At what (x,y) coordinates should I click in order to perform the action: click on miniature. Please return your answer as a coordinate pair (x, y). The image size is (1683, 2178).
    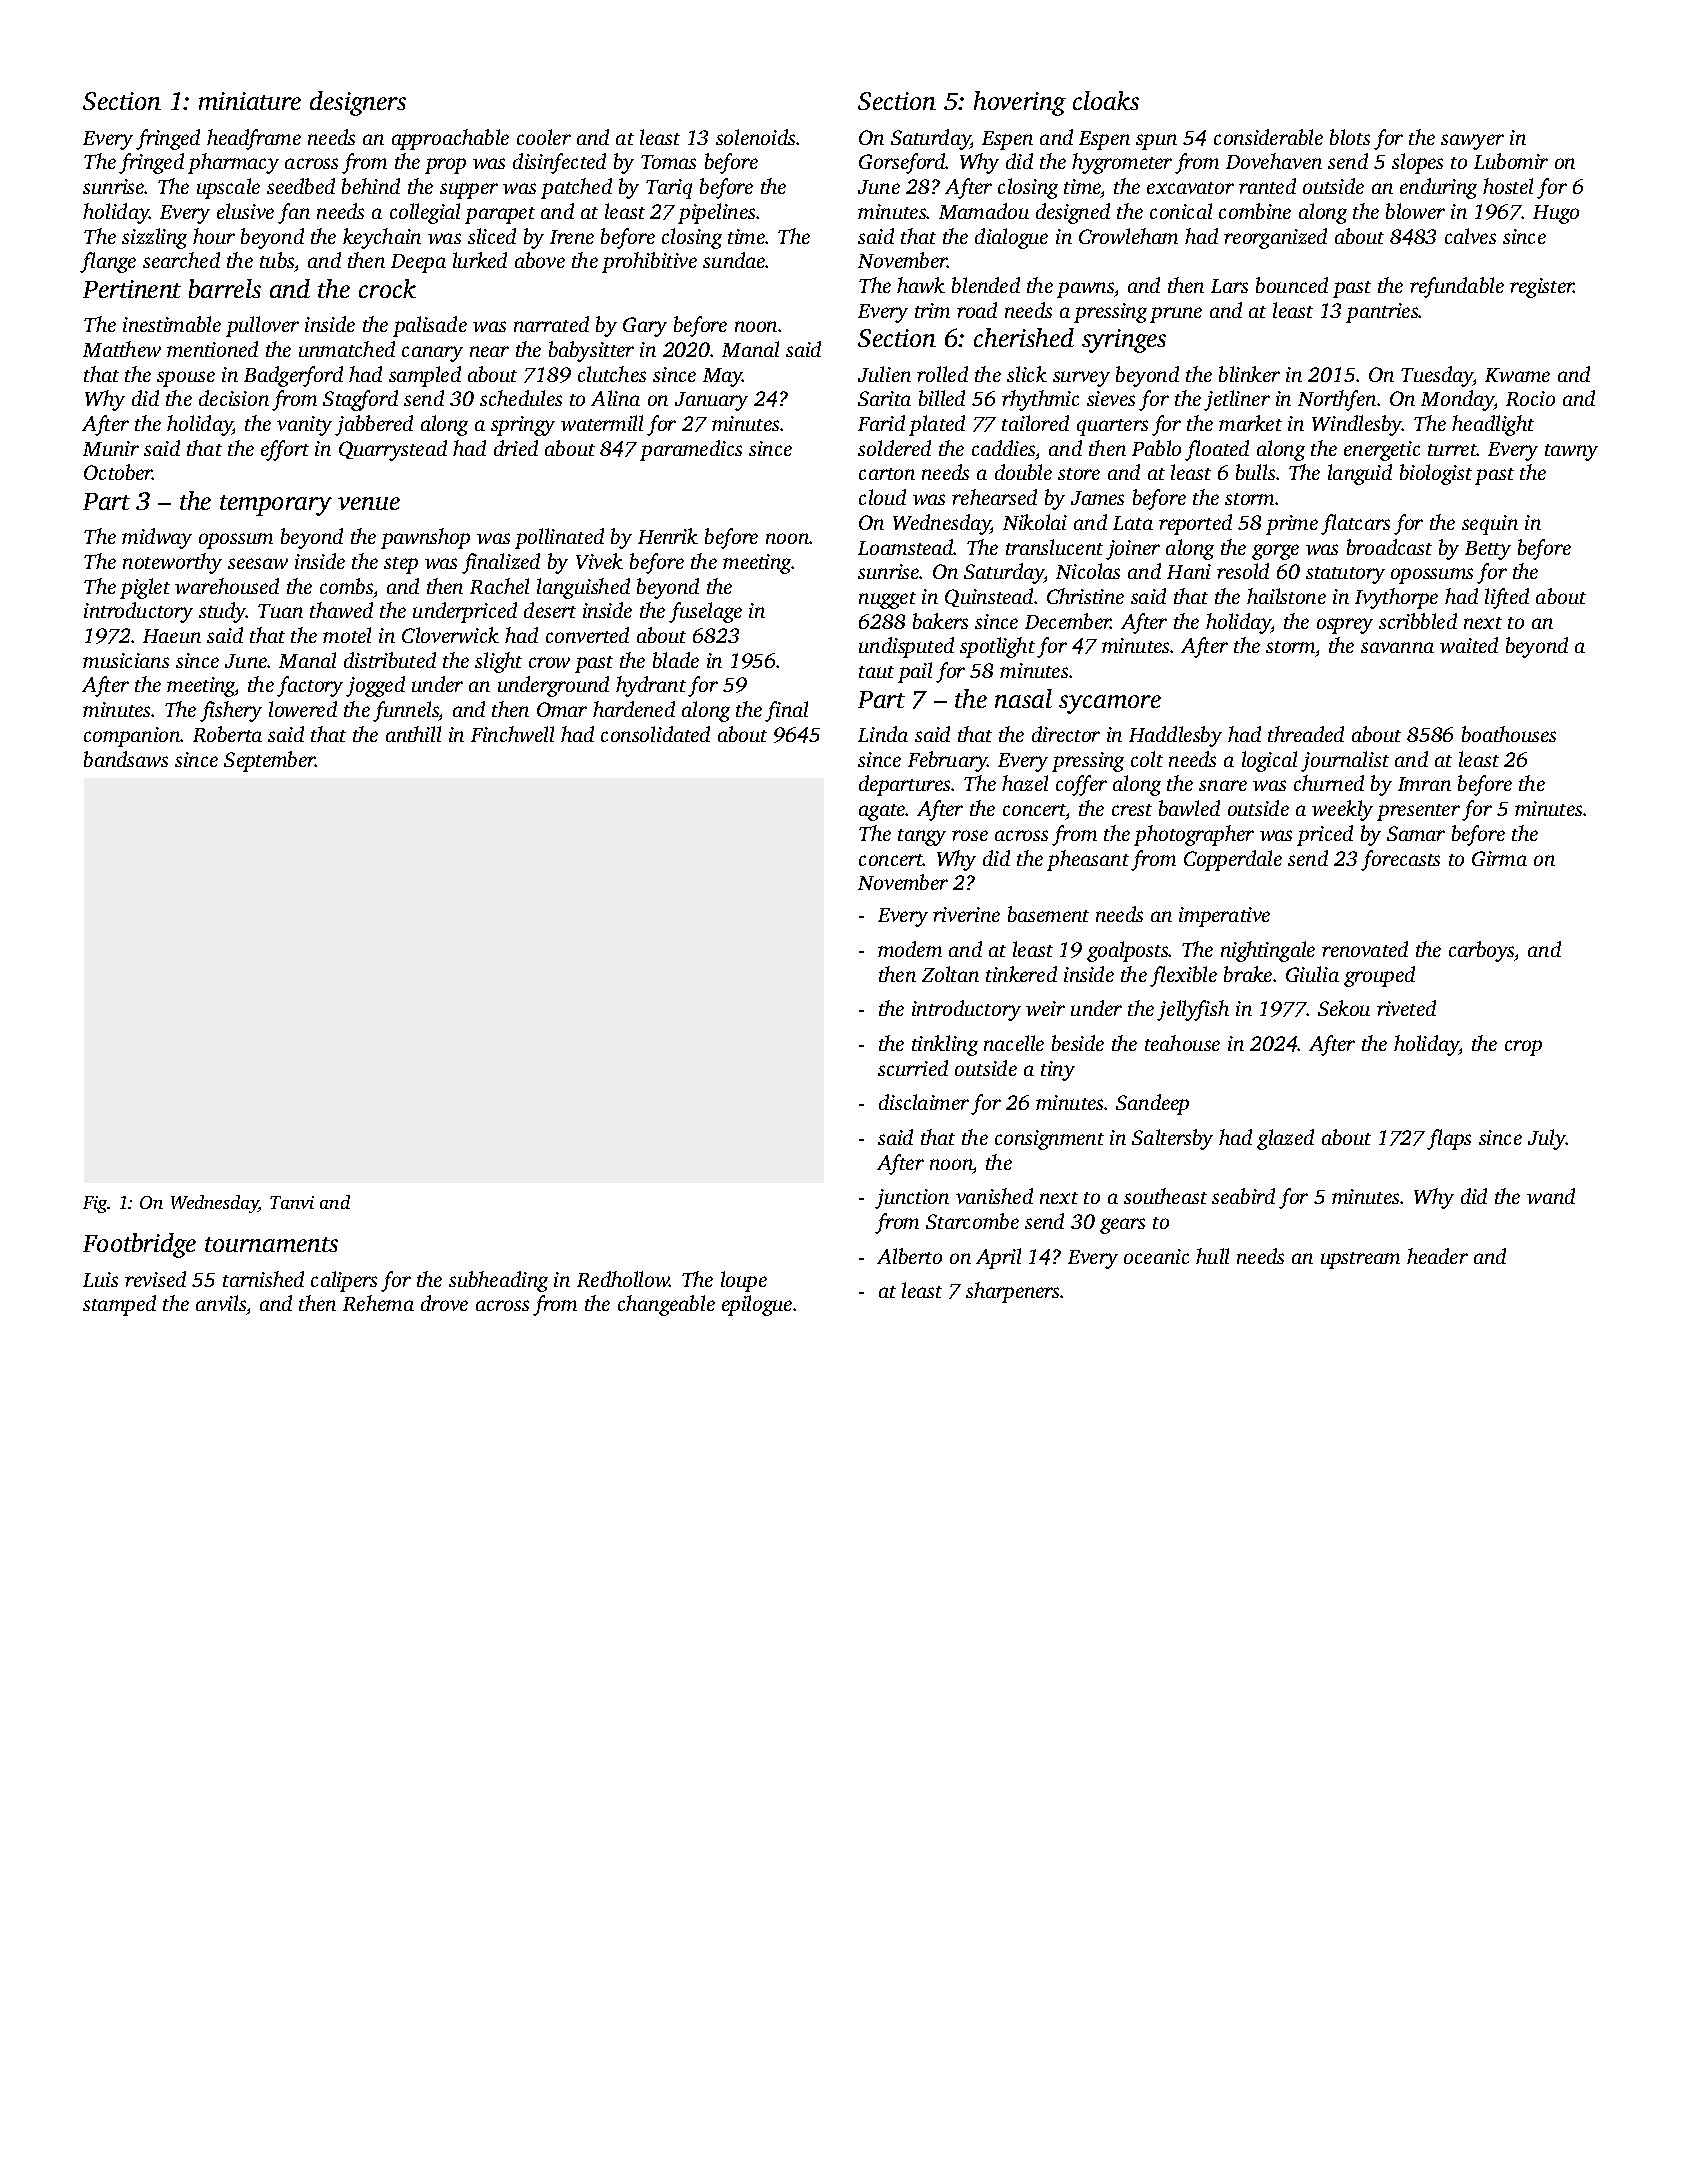
    Looking at the image, I should click on (250, 101).
